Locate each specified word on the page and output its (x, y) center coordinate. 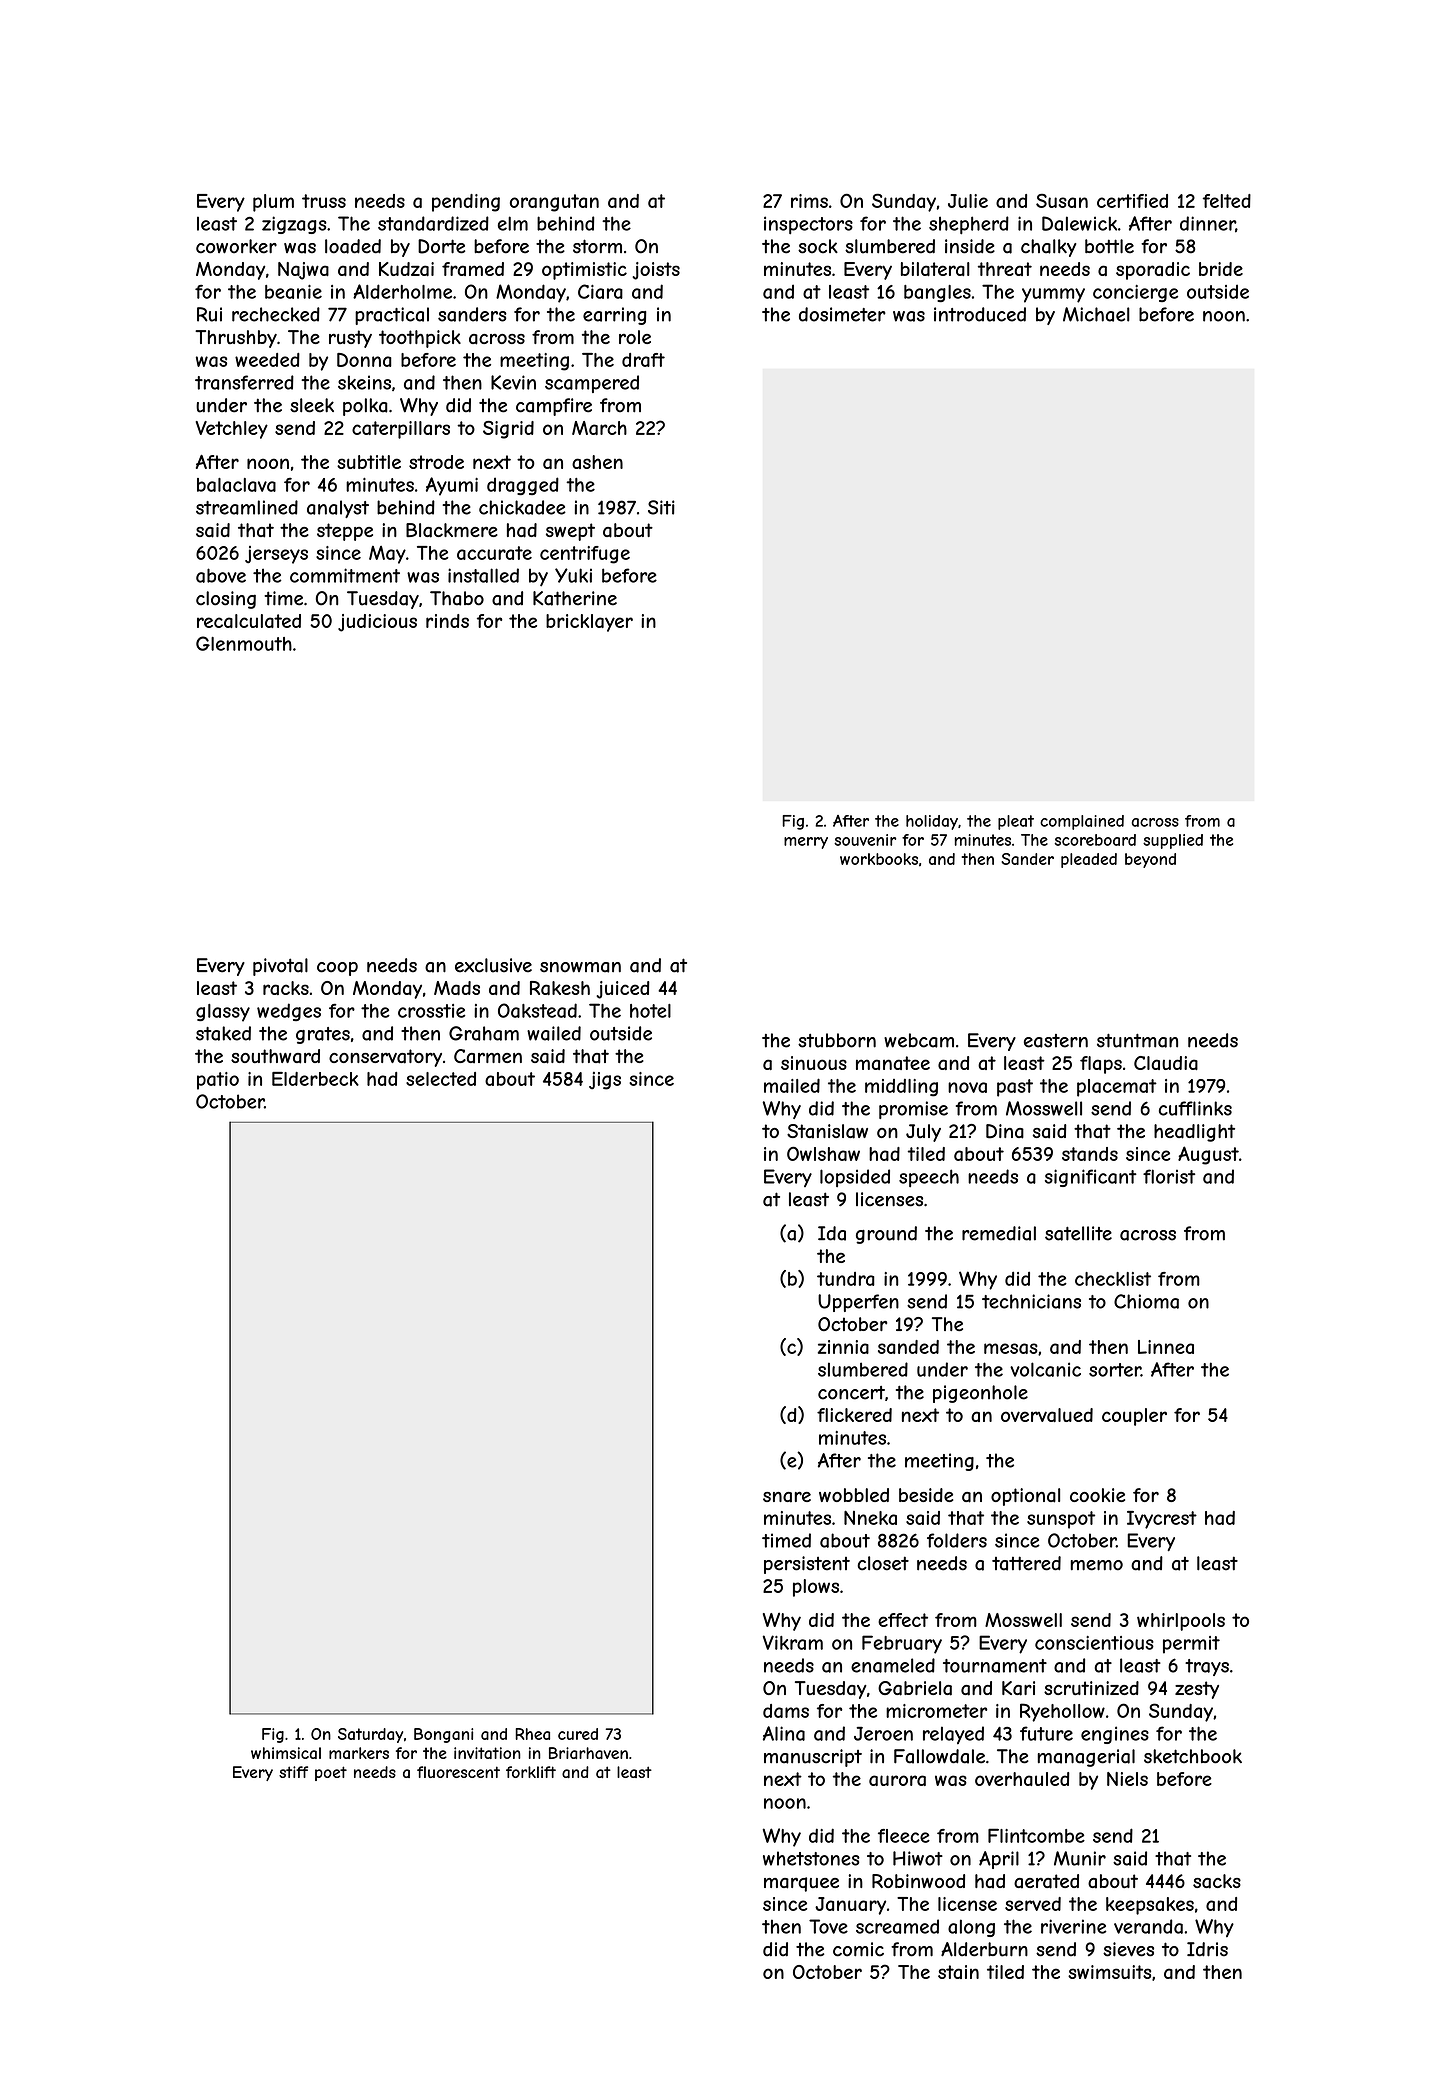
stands (1090, 1154)
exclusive (493, 965)
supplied (1173, 841)
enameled (893, 1665)
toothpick (420, 339)
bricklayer (589, 623)
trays (1207, 1667)
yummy (1053, 295)
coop (337, 969)
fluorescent (458, 1772)
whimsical (286, 1753)
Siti (661, 507)
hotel (650, 1011)
